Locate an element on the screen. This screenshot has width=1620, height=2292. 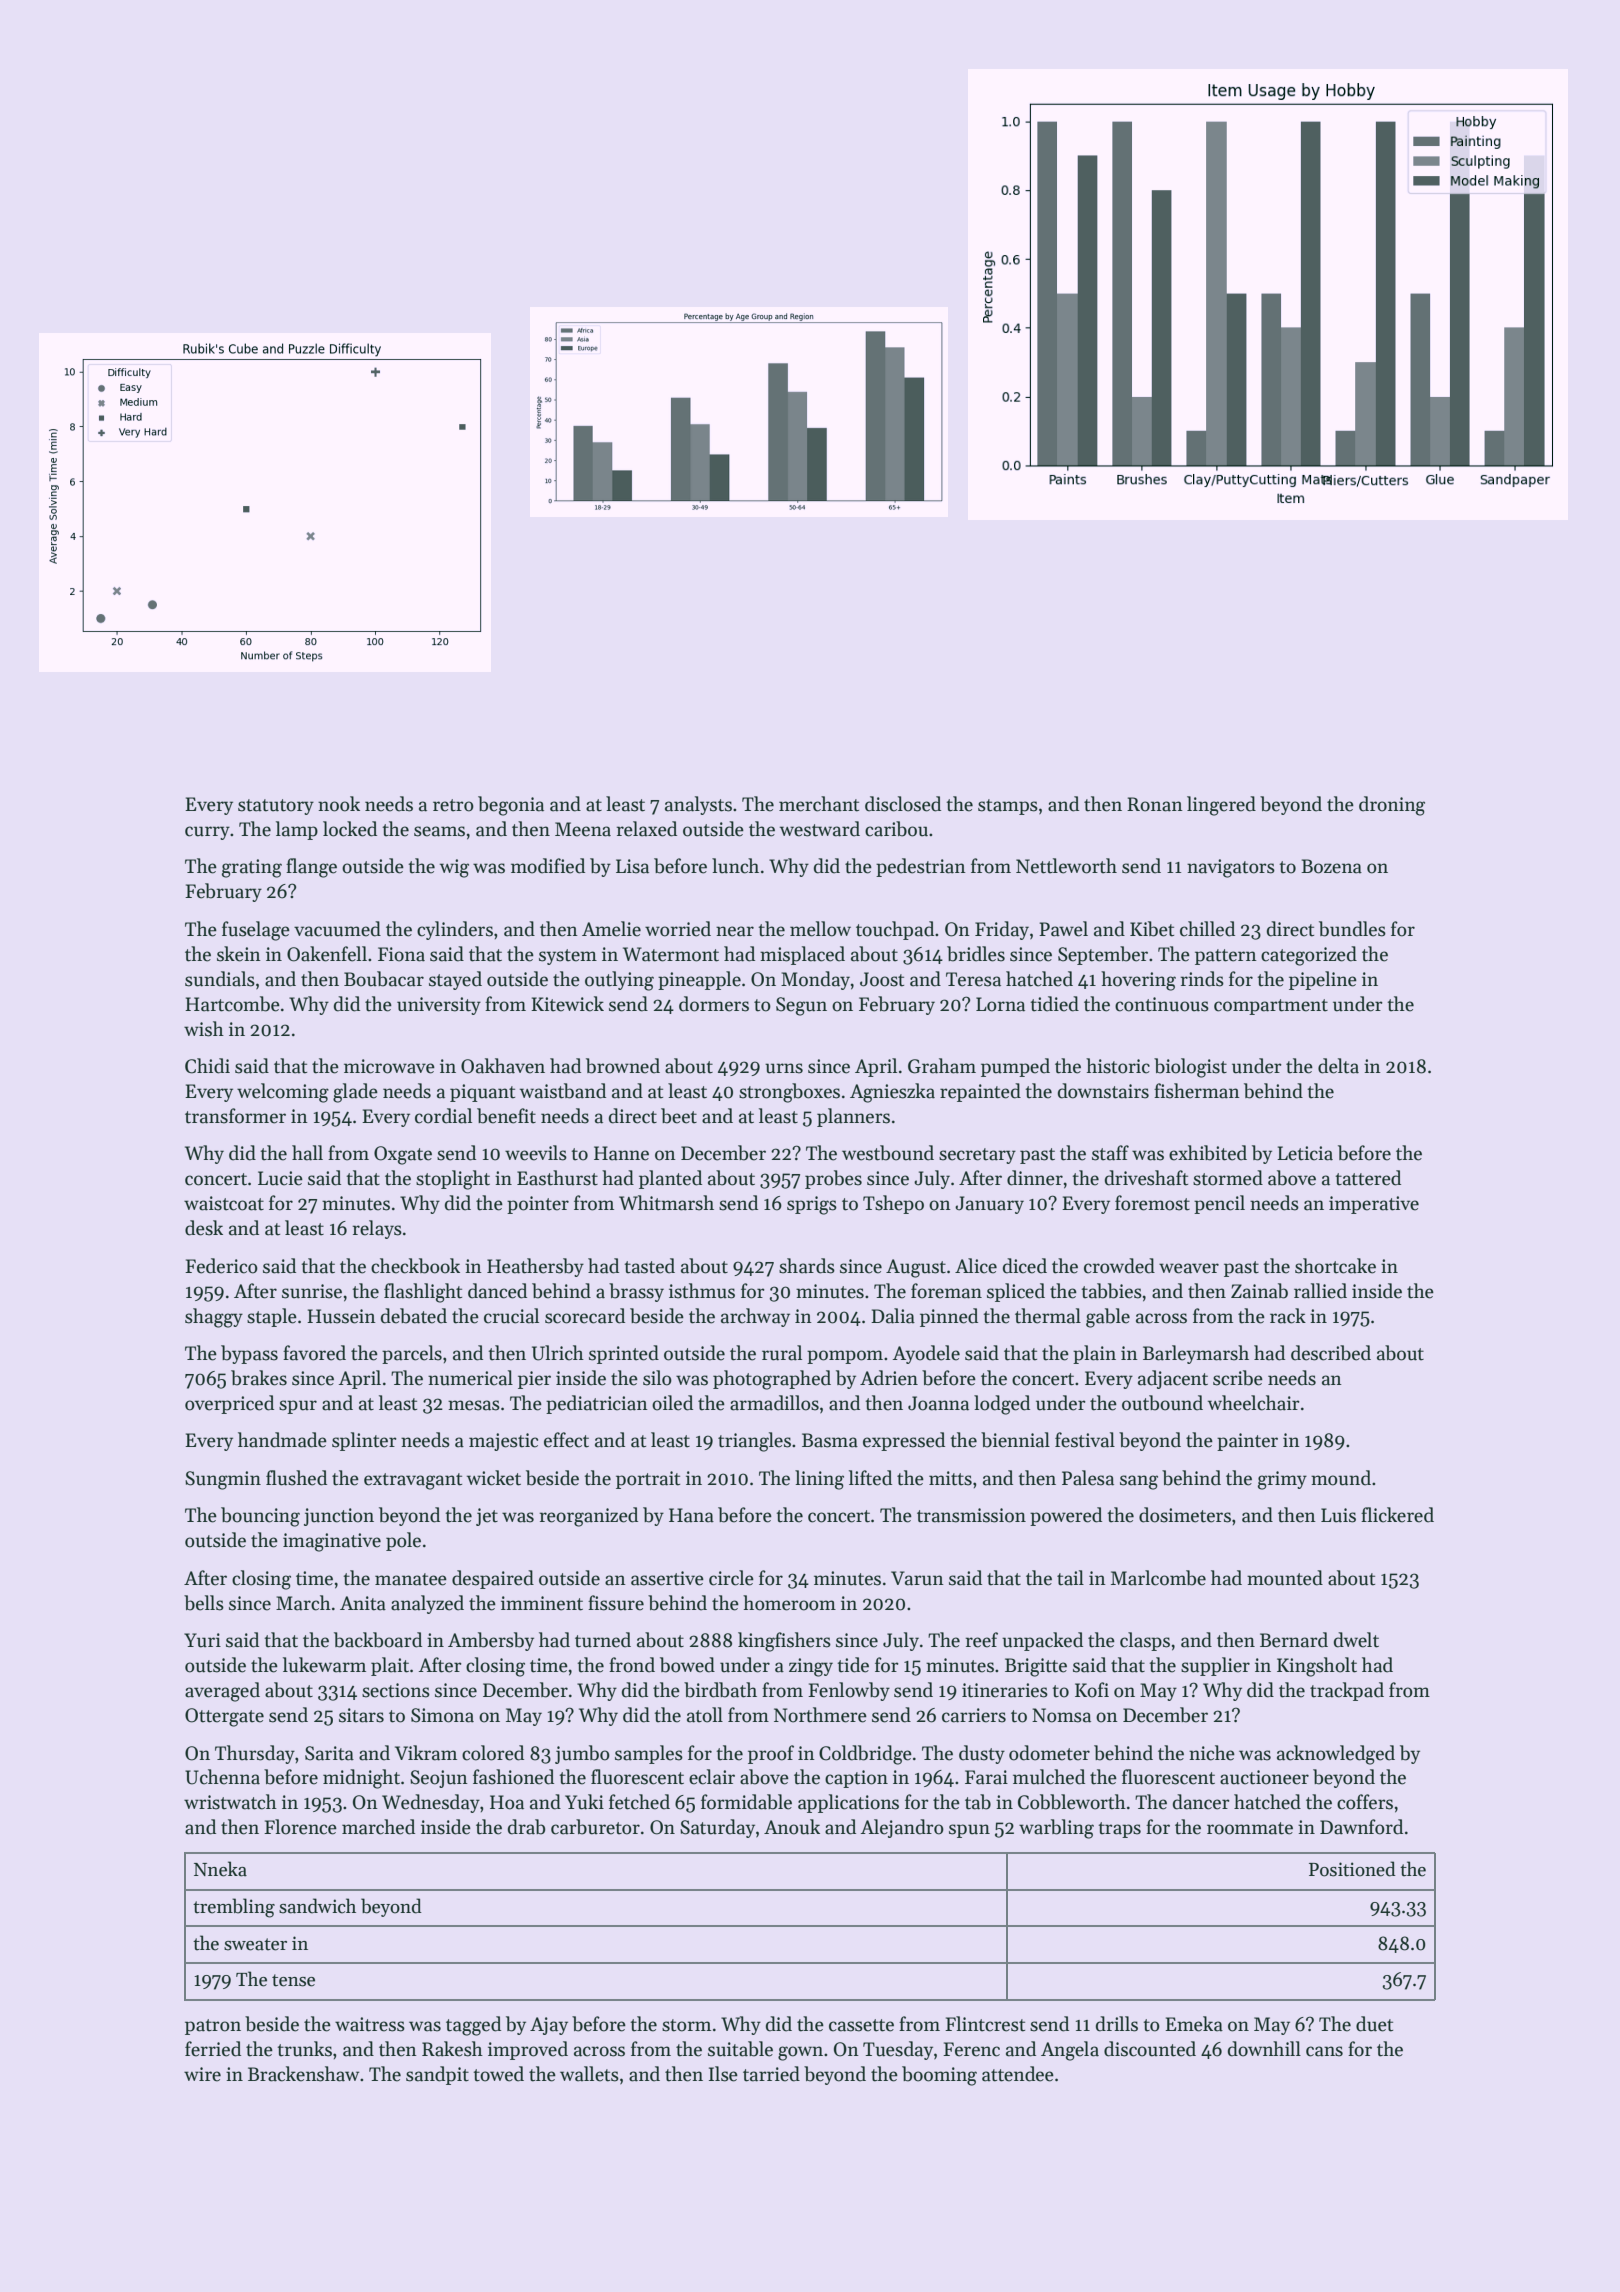
waistcoat is located at coordinates (224, 1203).
